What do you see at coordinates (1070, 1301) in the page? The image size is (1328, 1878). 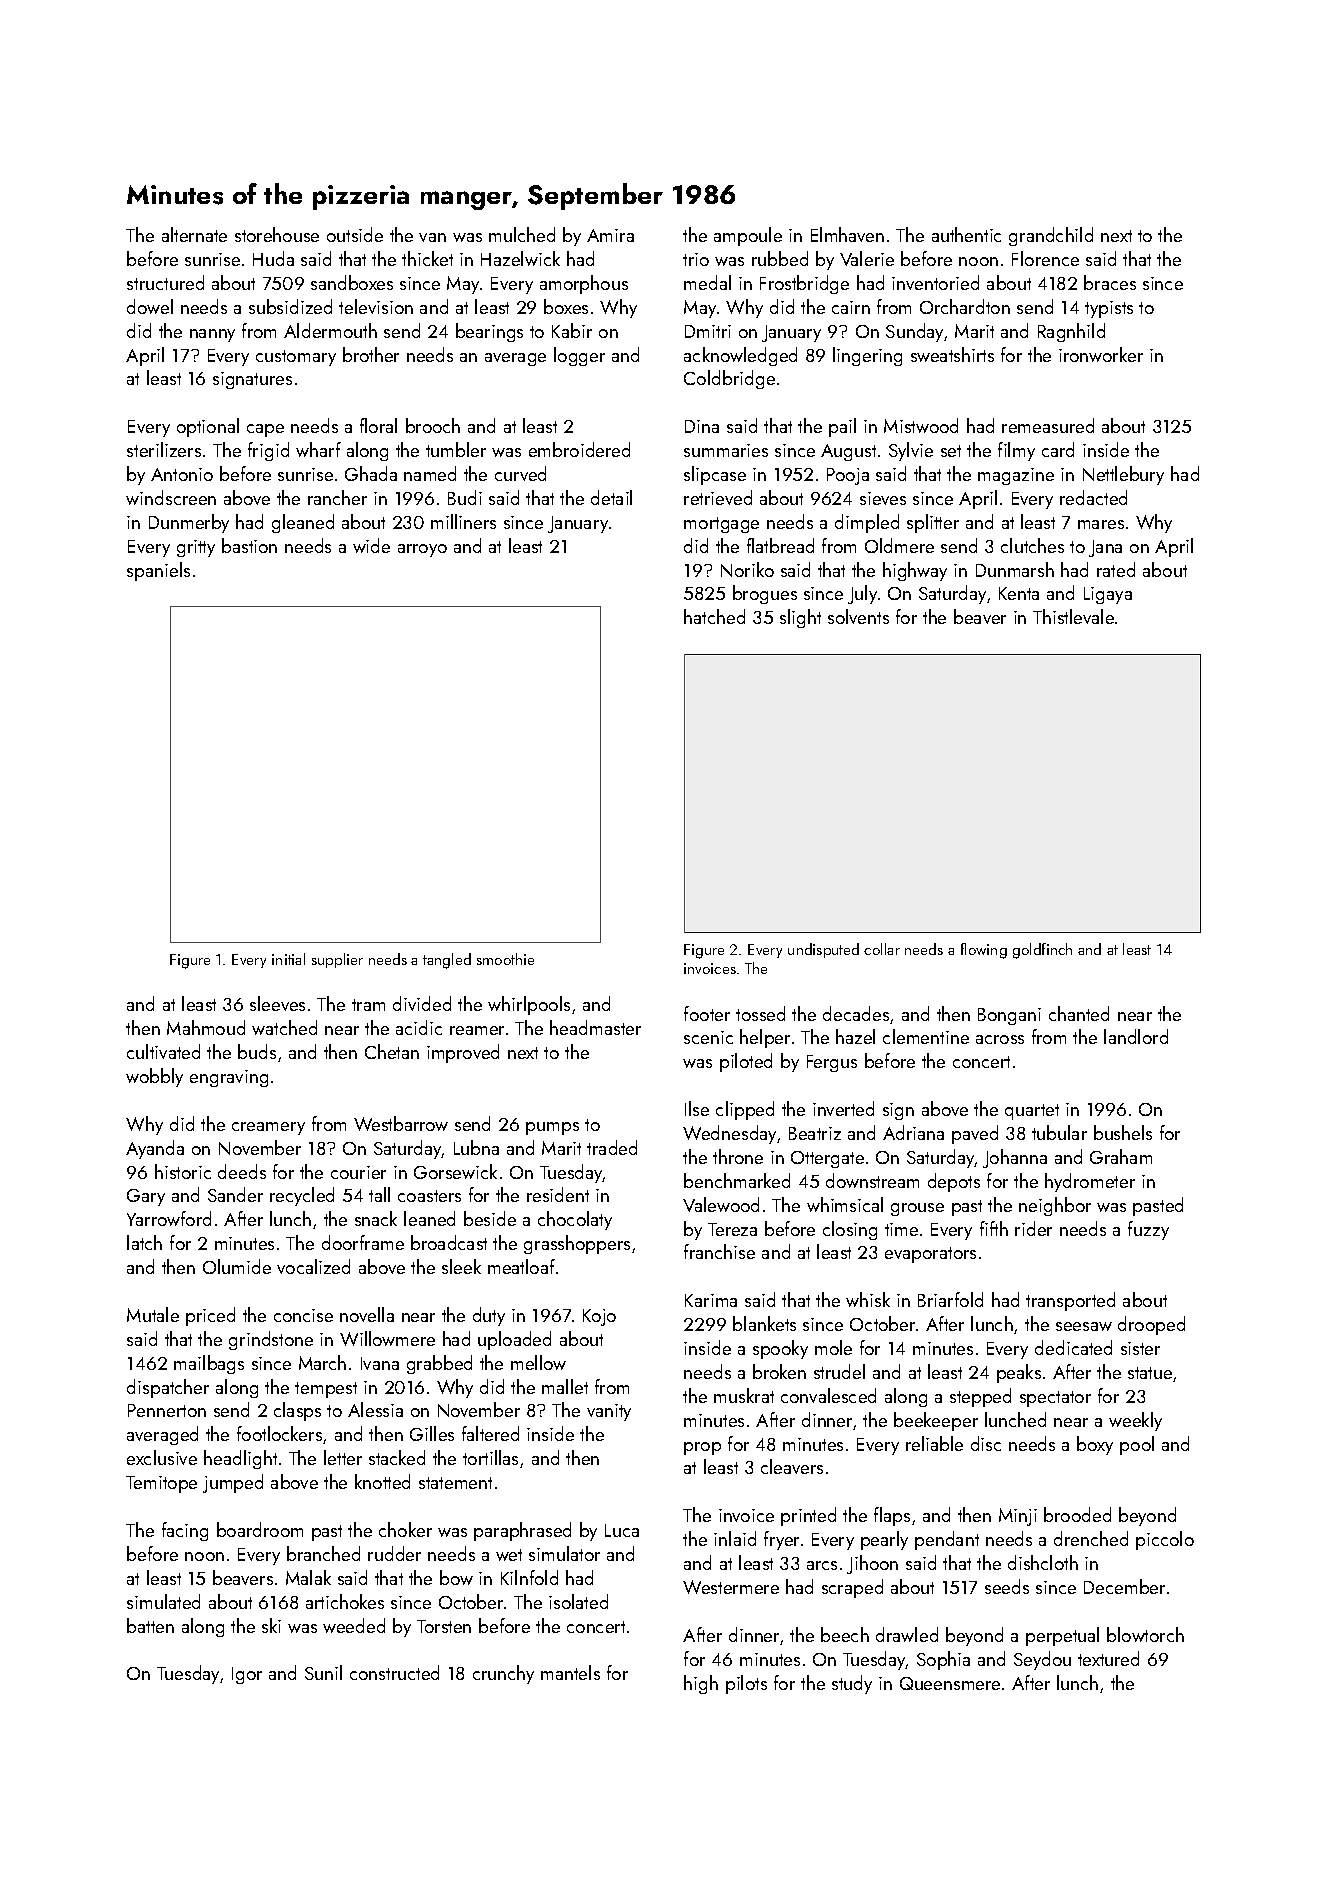 I see `transported` at bounding box center [1070, 1301].
